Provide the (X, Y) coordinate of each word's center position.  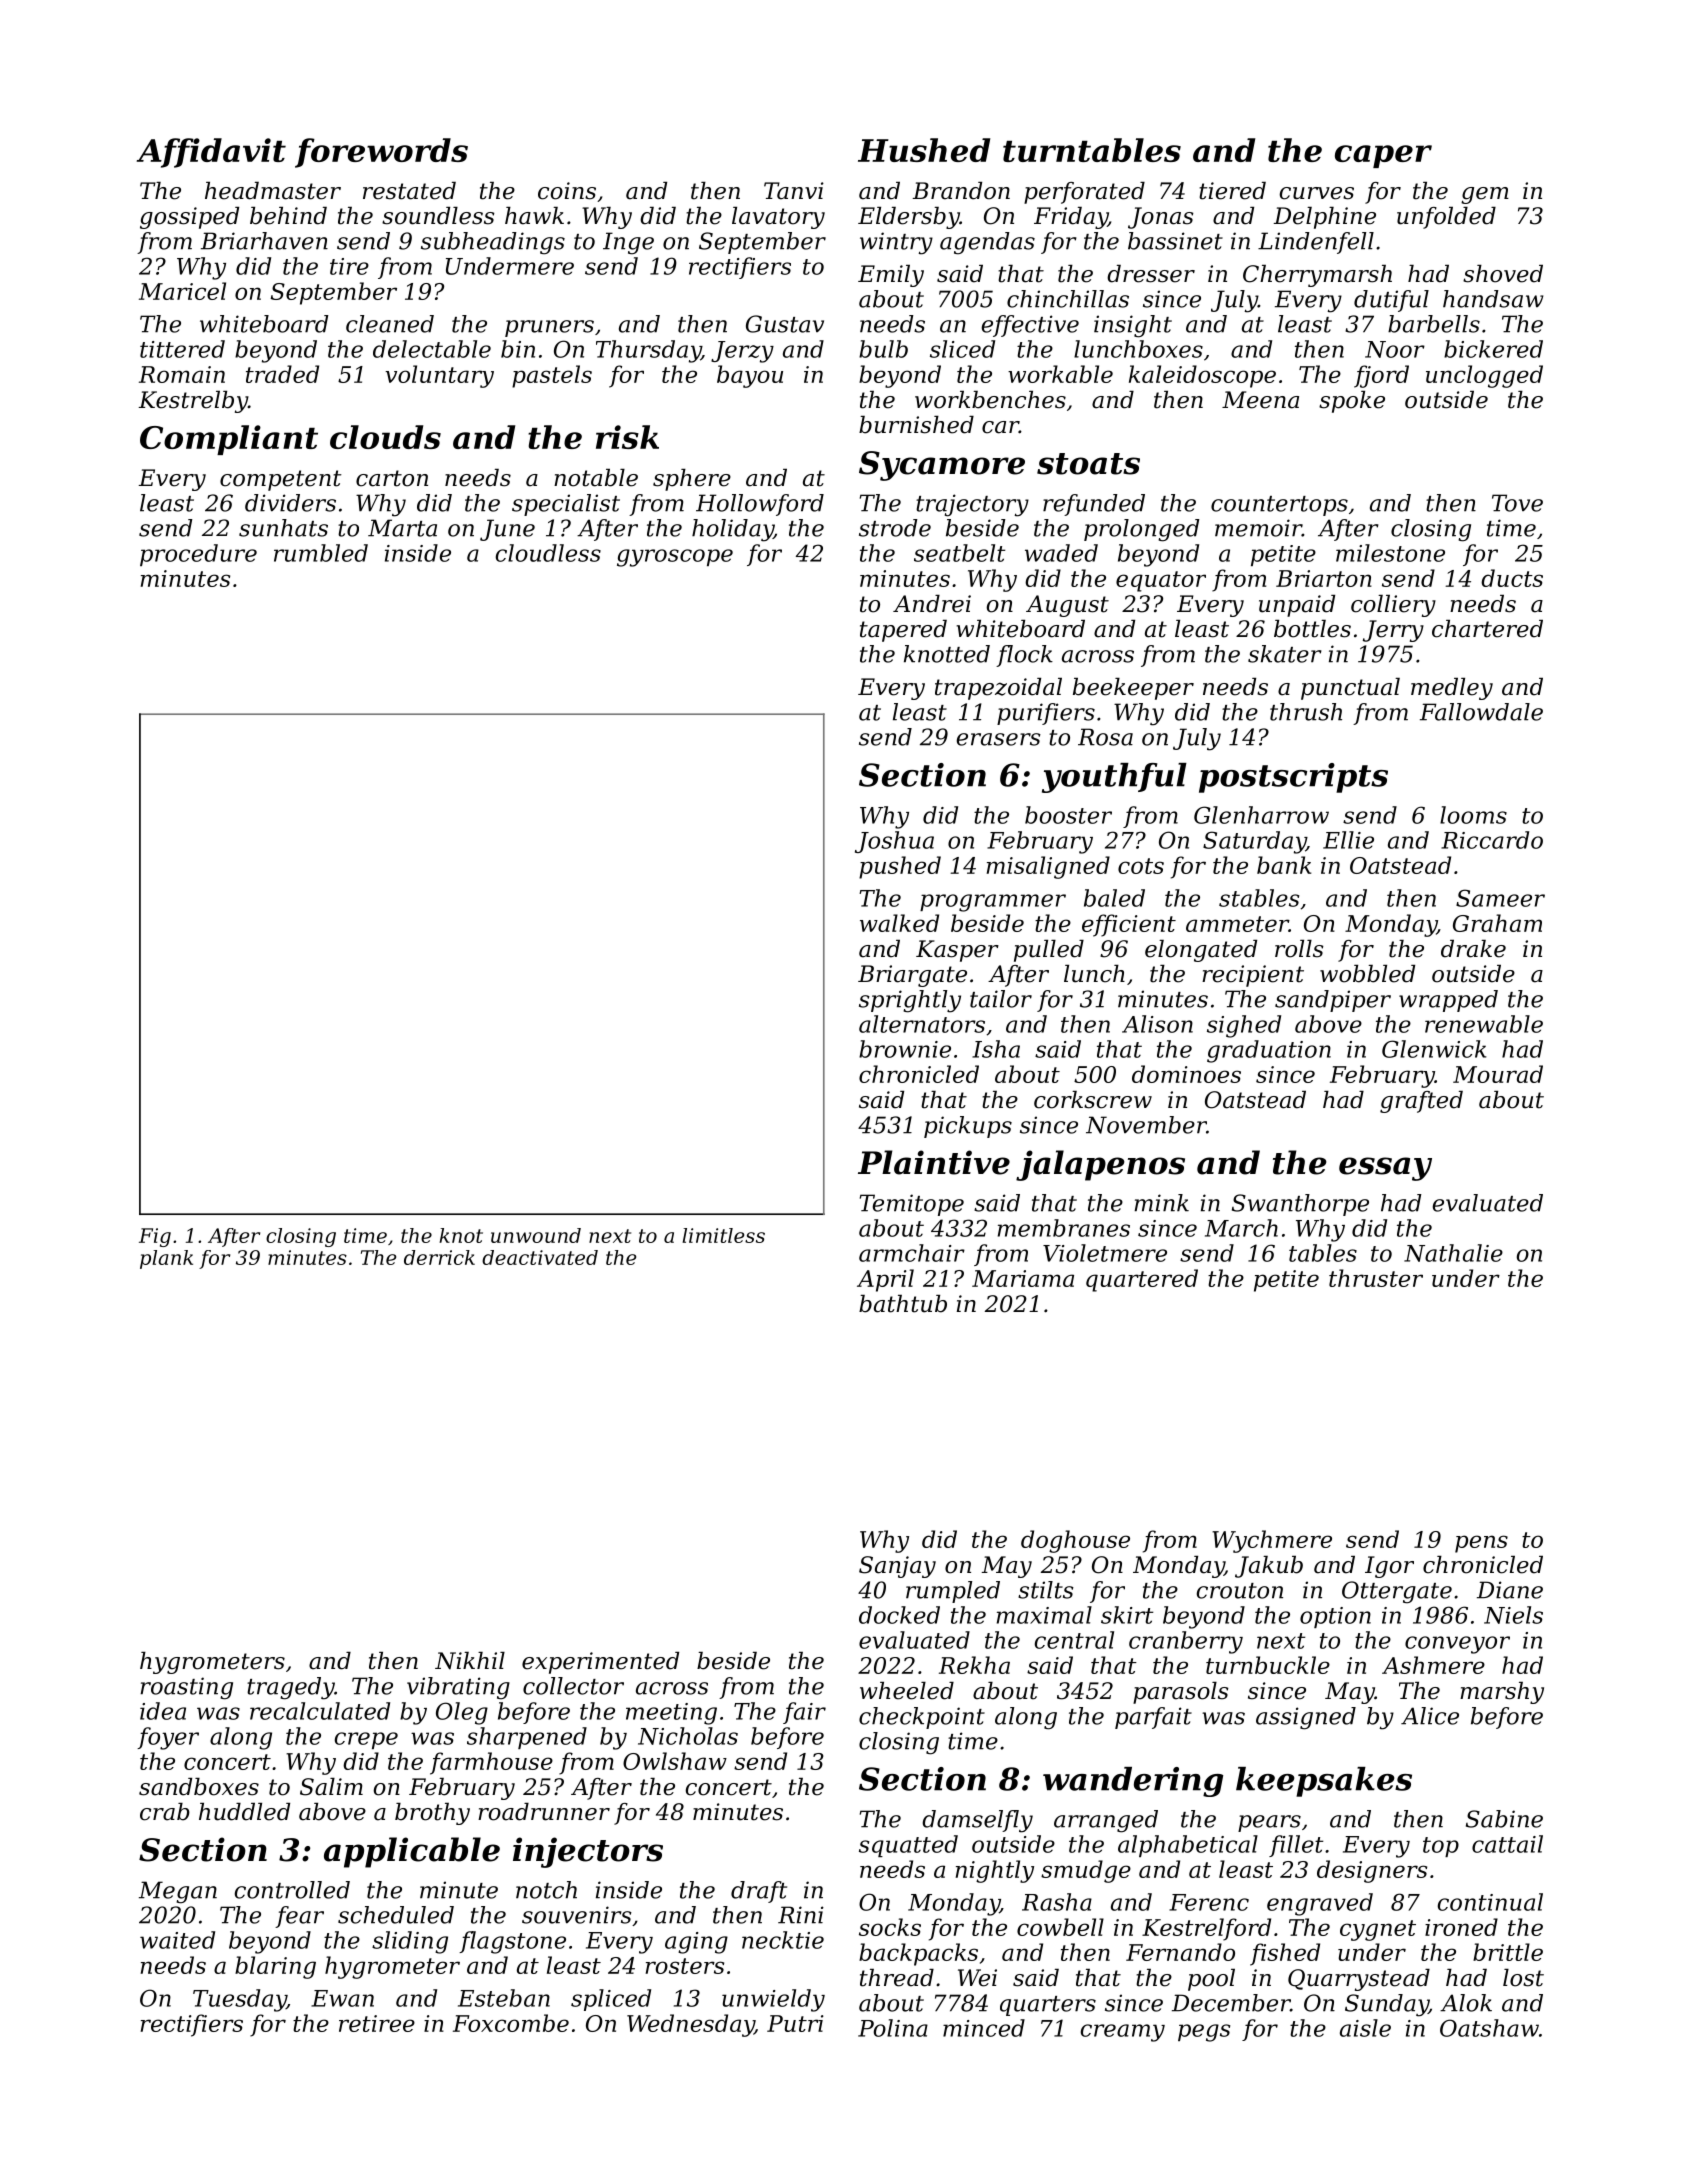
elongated (1201, 951)
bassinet (1175, 241)
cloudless (548, 553)
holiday (733, 530)
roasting (186, 1688)
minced (984, 2028)
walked (899, 923)
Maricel (182, 291)
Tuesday (240, 2000)
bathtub (903, 1304)
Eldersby (909, 218)
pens (1481, 1544)
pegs (1204, 2033)
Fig (155, 1237)
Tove (1517, 503)
